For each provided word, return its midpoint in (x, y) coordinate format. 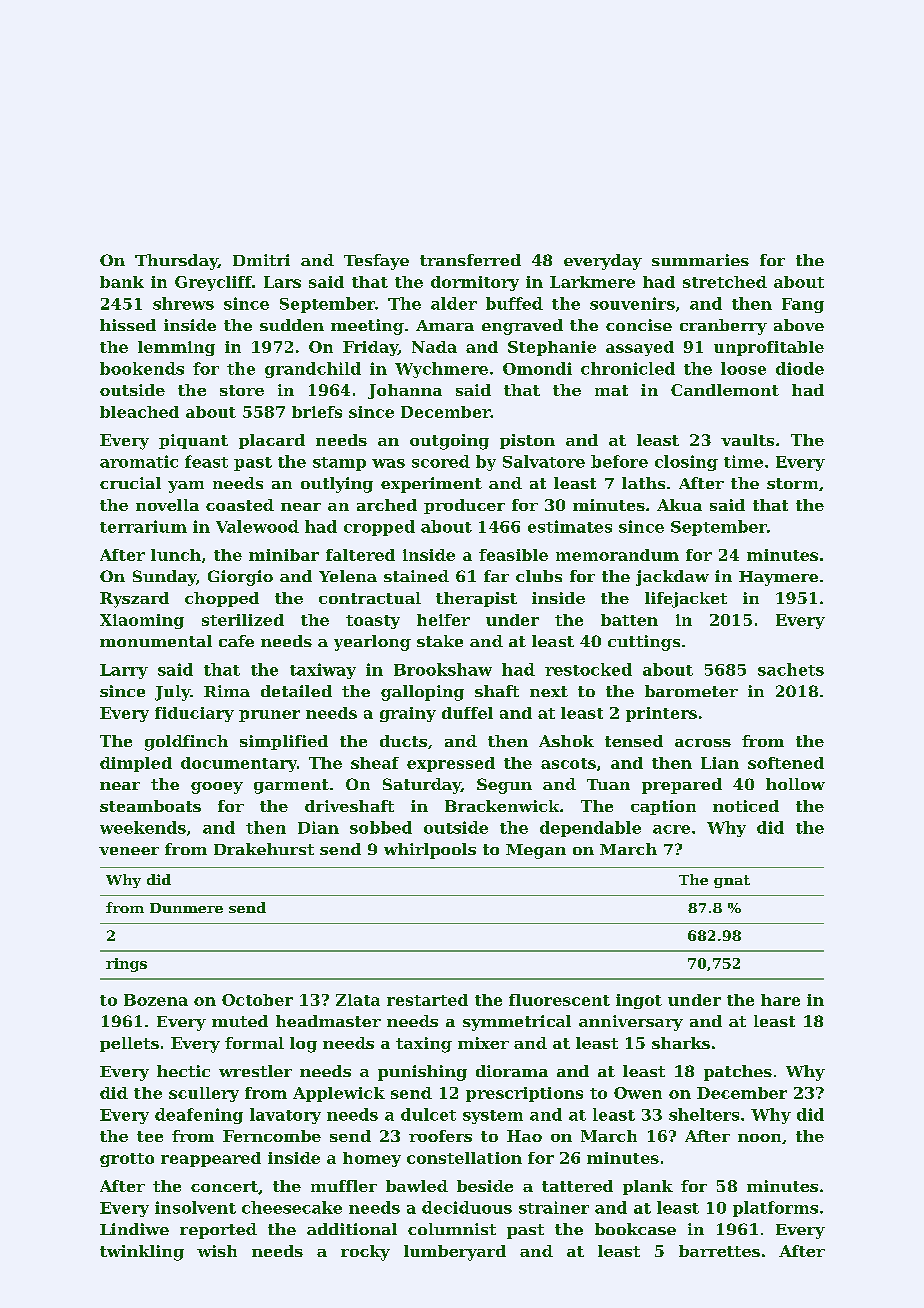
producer (464, 506)
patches (738, 1073)
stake (440, 641)
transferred (470, 260)
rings (126, 965)
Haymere (778, 578)
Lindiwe (134, 1229)
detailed (296, 691)
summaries (700, 260)
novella (167, 505)
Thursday (176, 262)
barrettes (719, 1251)
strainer (554, 1207)
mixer (483, 1043)
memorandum (617, 555)
